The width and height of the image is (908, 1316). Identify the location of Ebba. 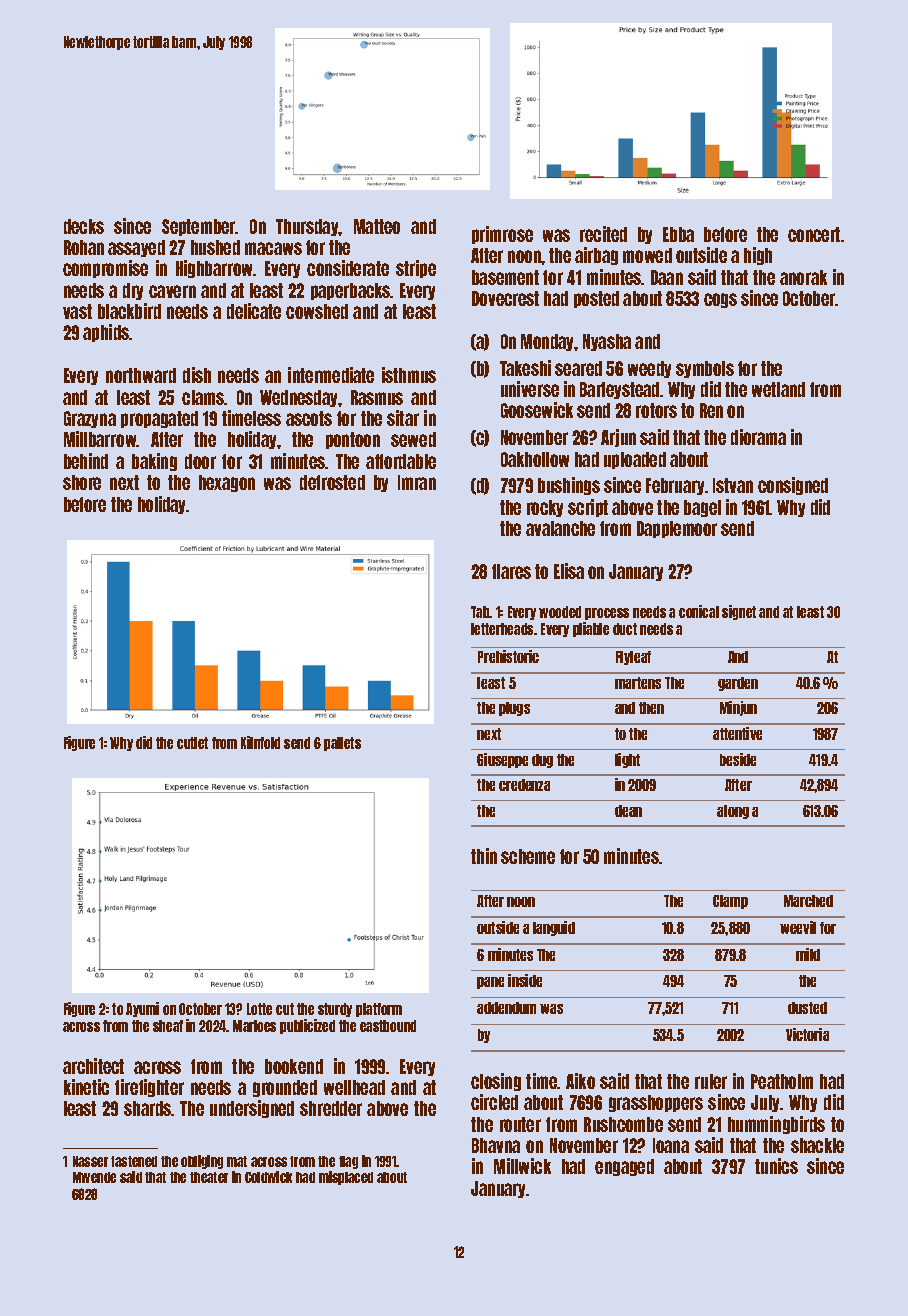
(678, 234).
